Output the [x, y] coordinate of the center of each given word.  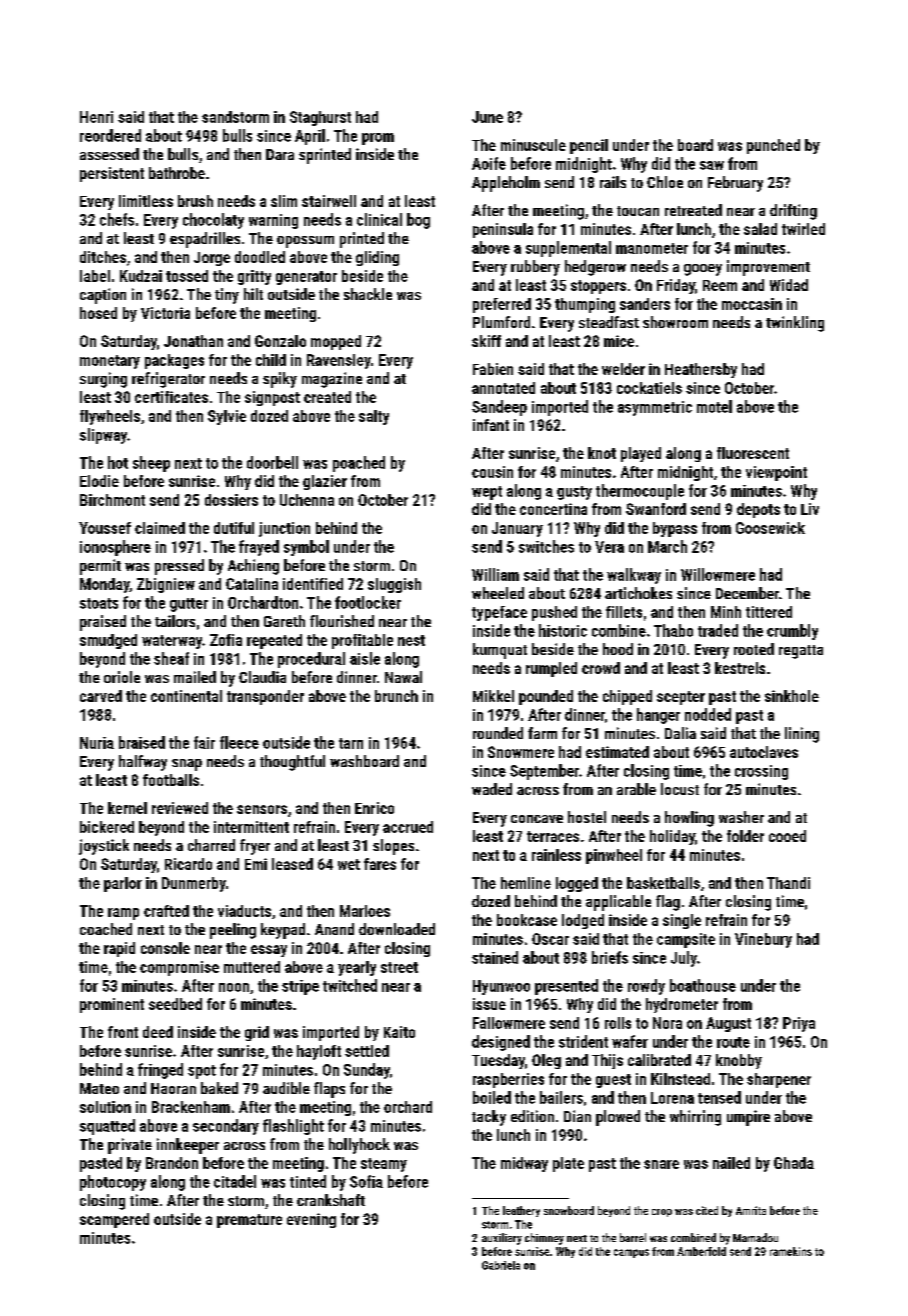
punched [773, 146]
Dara [280, 154]
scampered [114, 1220]
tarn [351, 743]
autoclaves [764, 752]
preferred [502, 305]
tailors [175, 621]
